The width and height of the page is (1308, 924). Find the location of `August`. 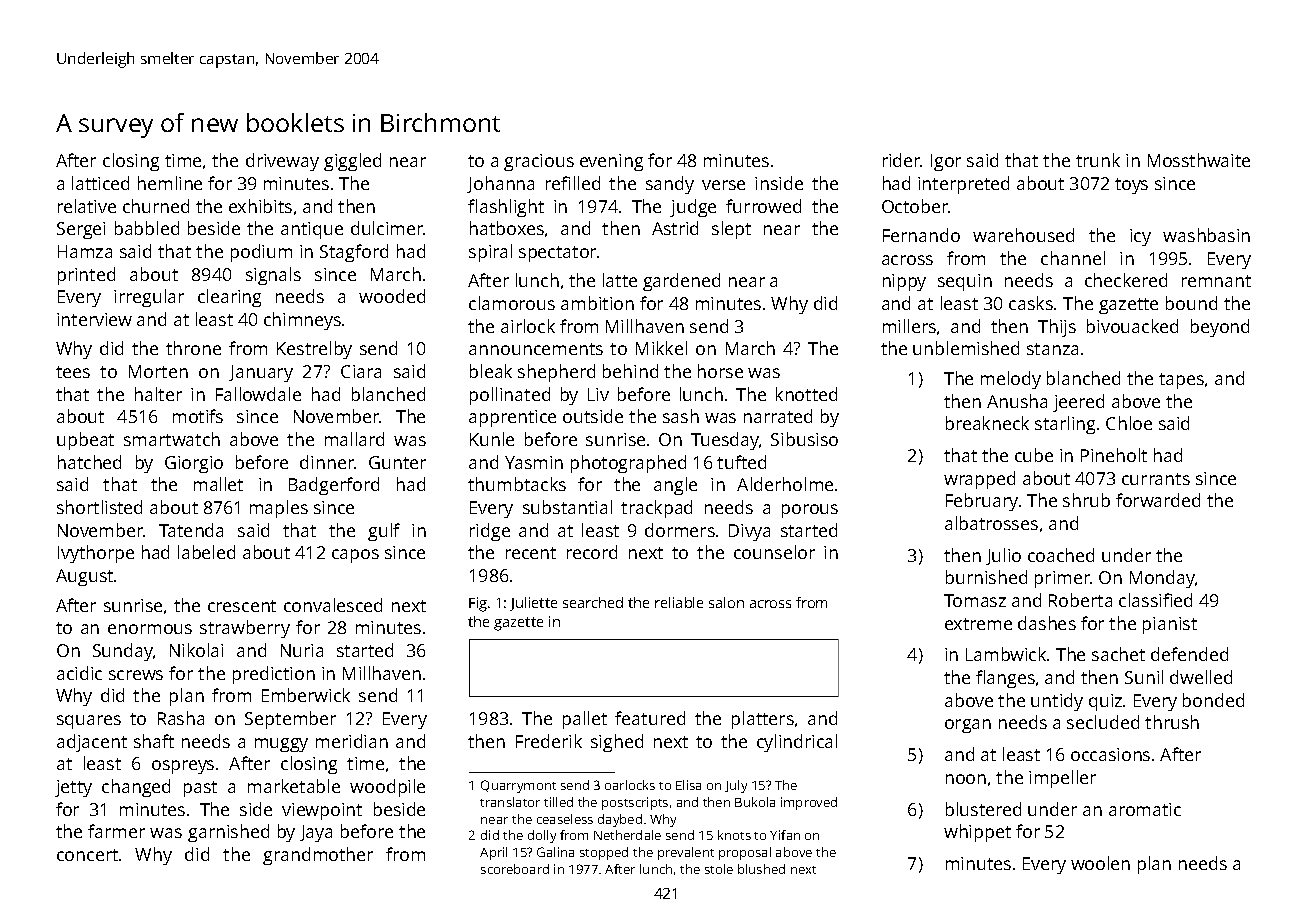

August is located at coordinates (84, 577).
